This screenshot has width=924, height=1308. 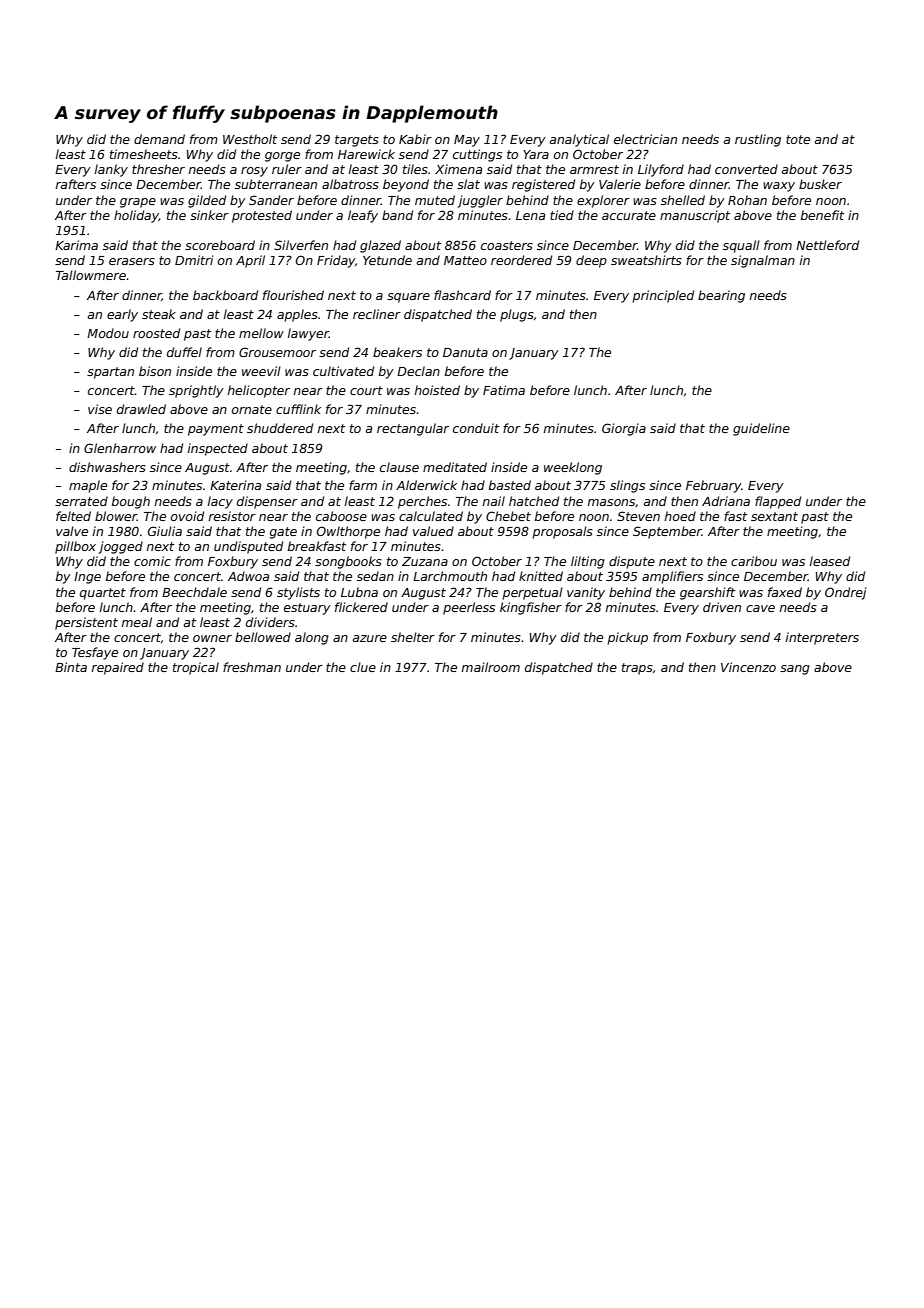 I want to click on erasers, so click(x=132, y=261).
